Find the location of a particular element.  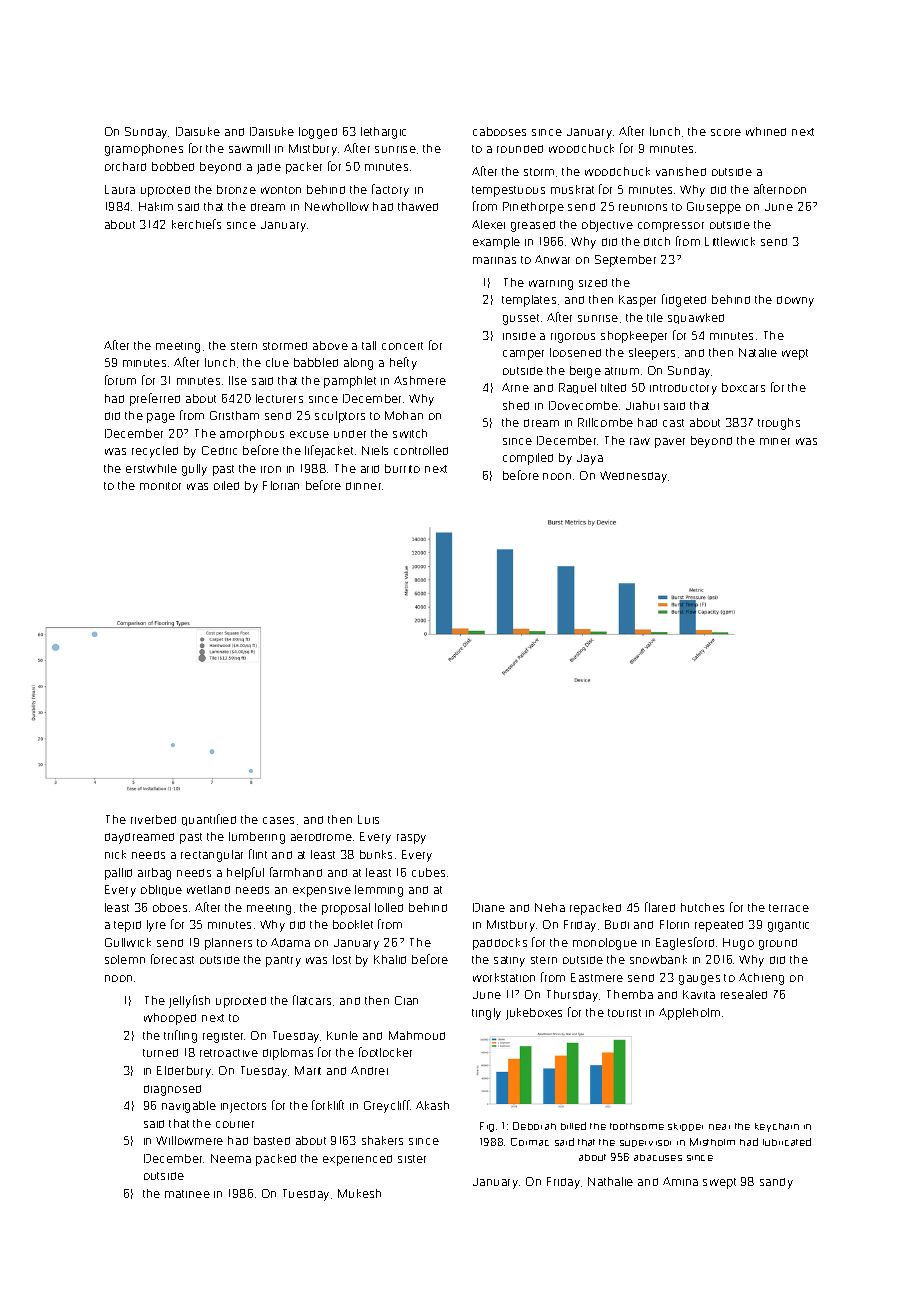

Akash is located at coordinates (432, 1105).
